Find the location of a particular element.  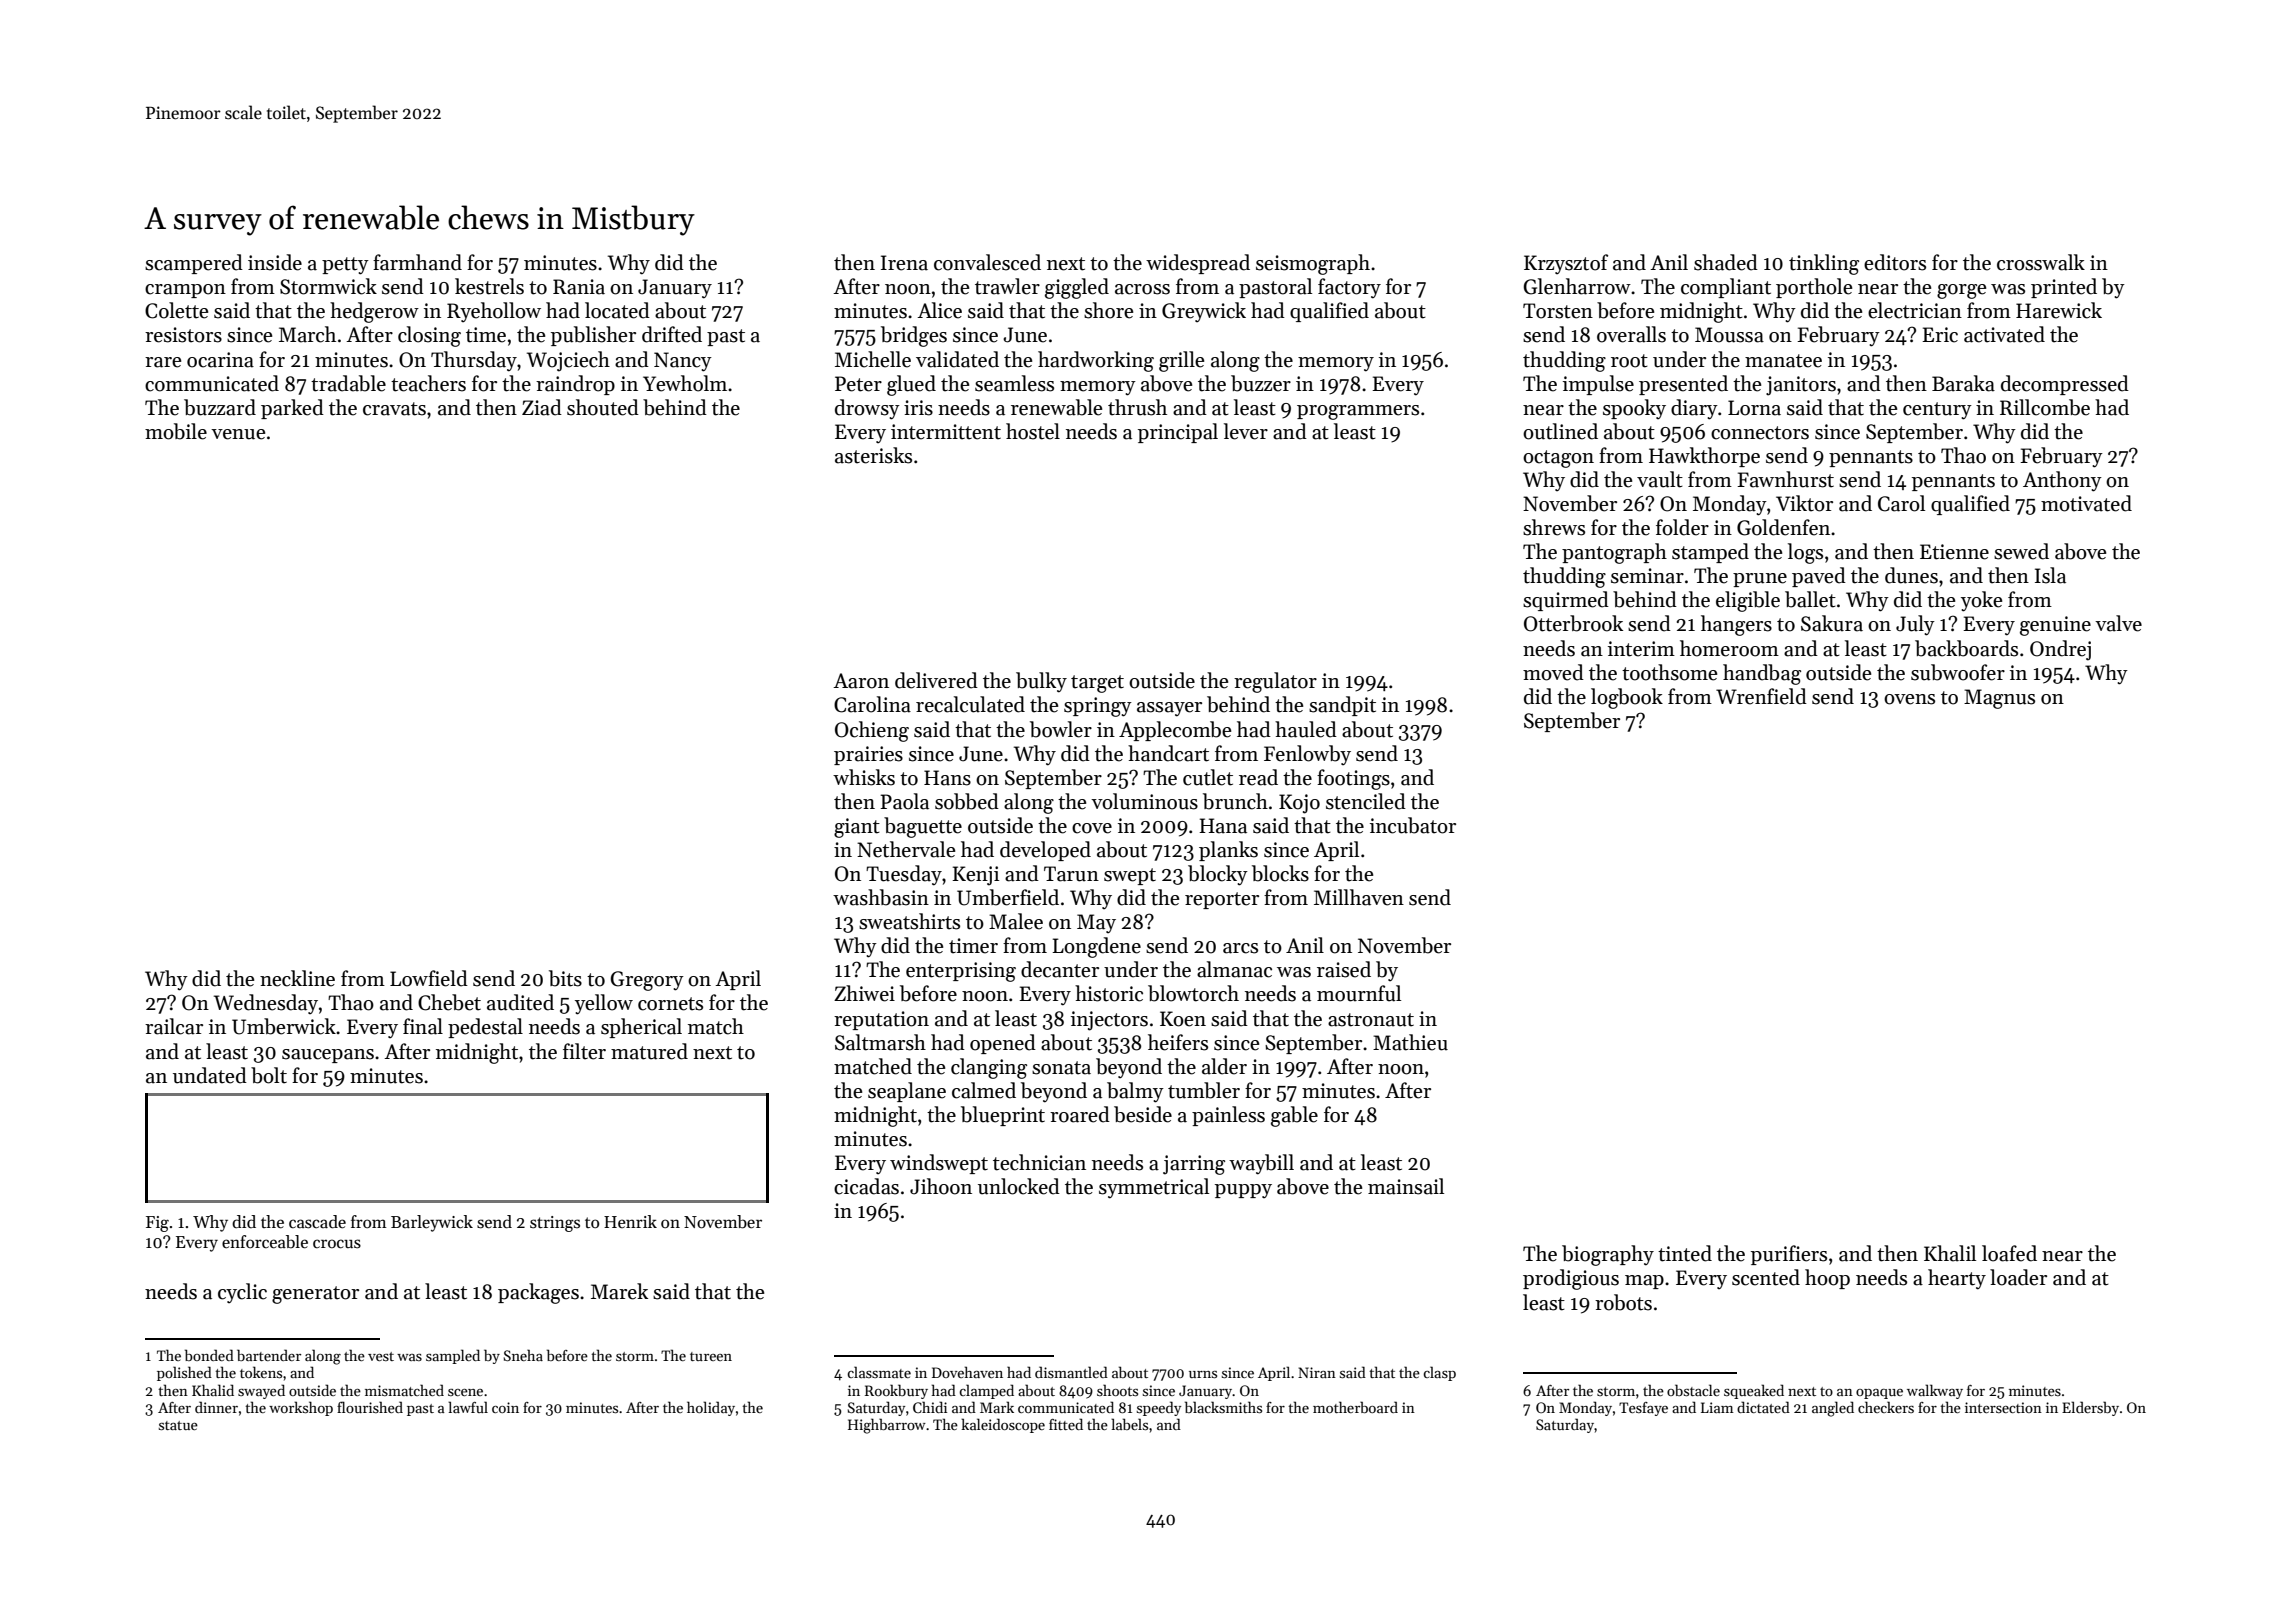

mobile is located at coordinates (176, 431).
